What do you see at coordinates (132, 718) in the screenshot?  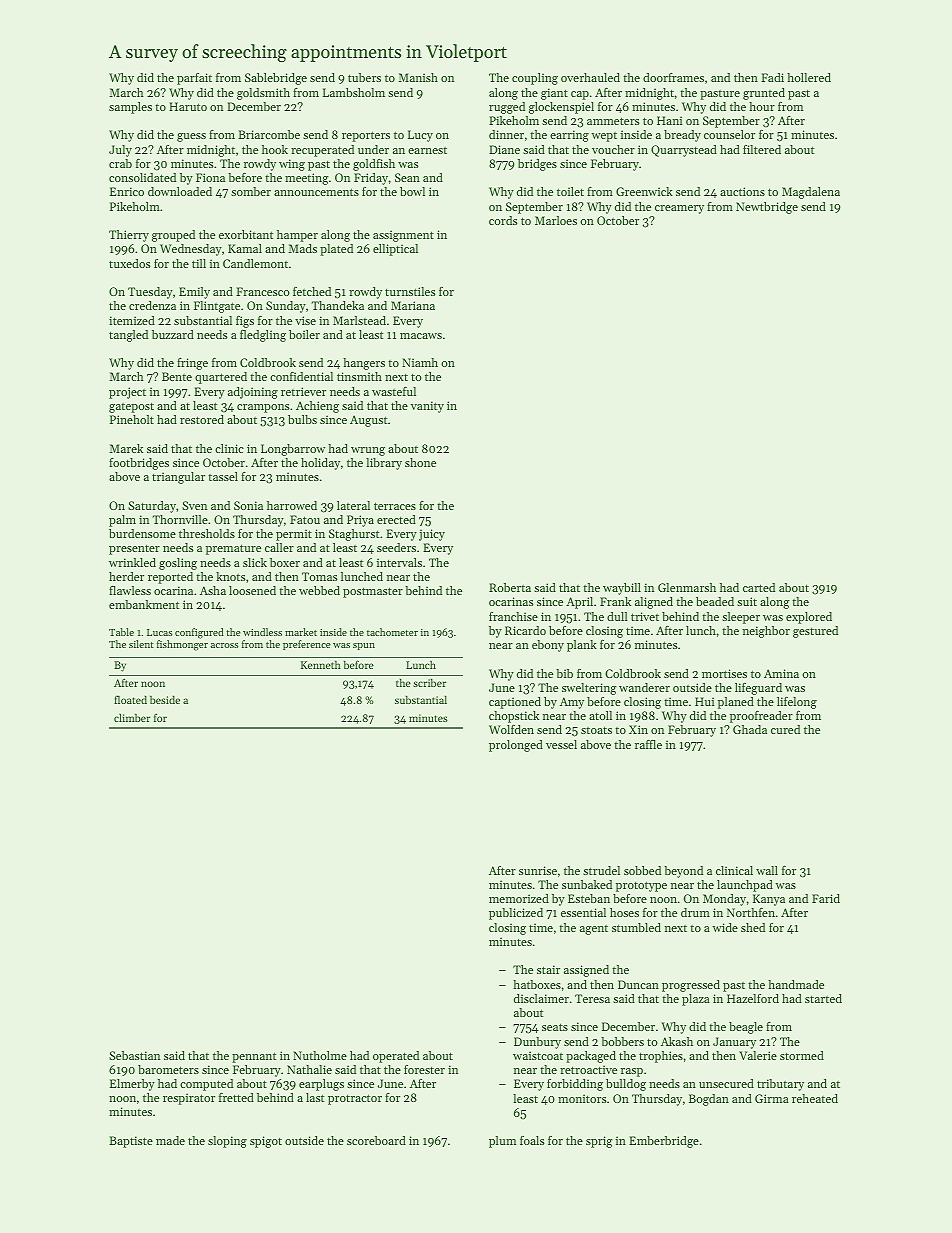 I see `climber` at bounding box center [132, 718].
